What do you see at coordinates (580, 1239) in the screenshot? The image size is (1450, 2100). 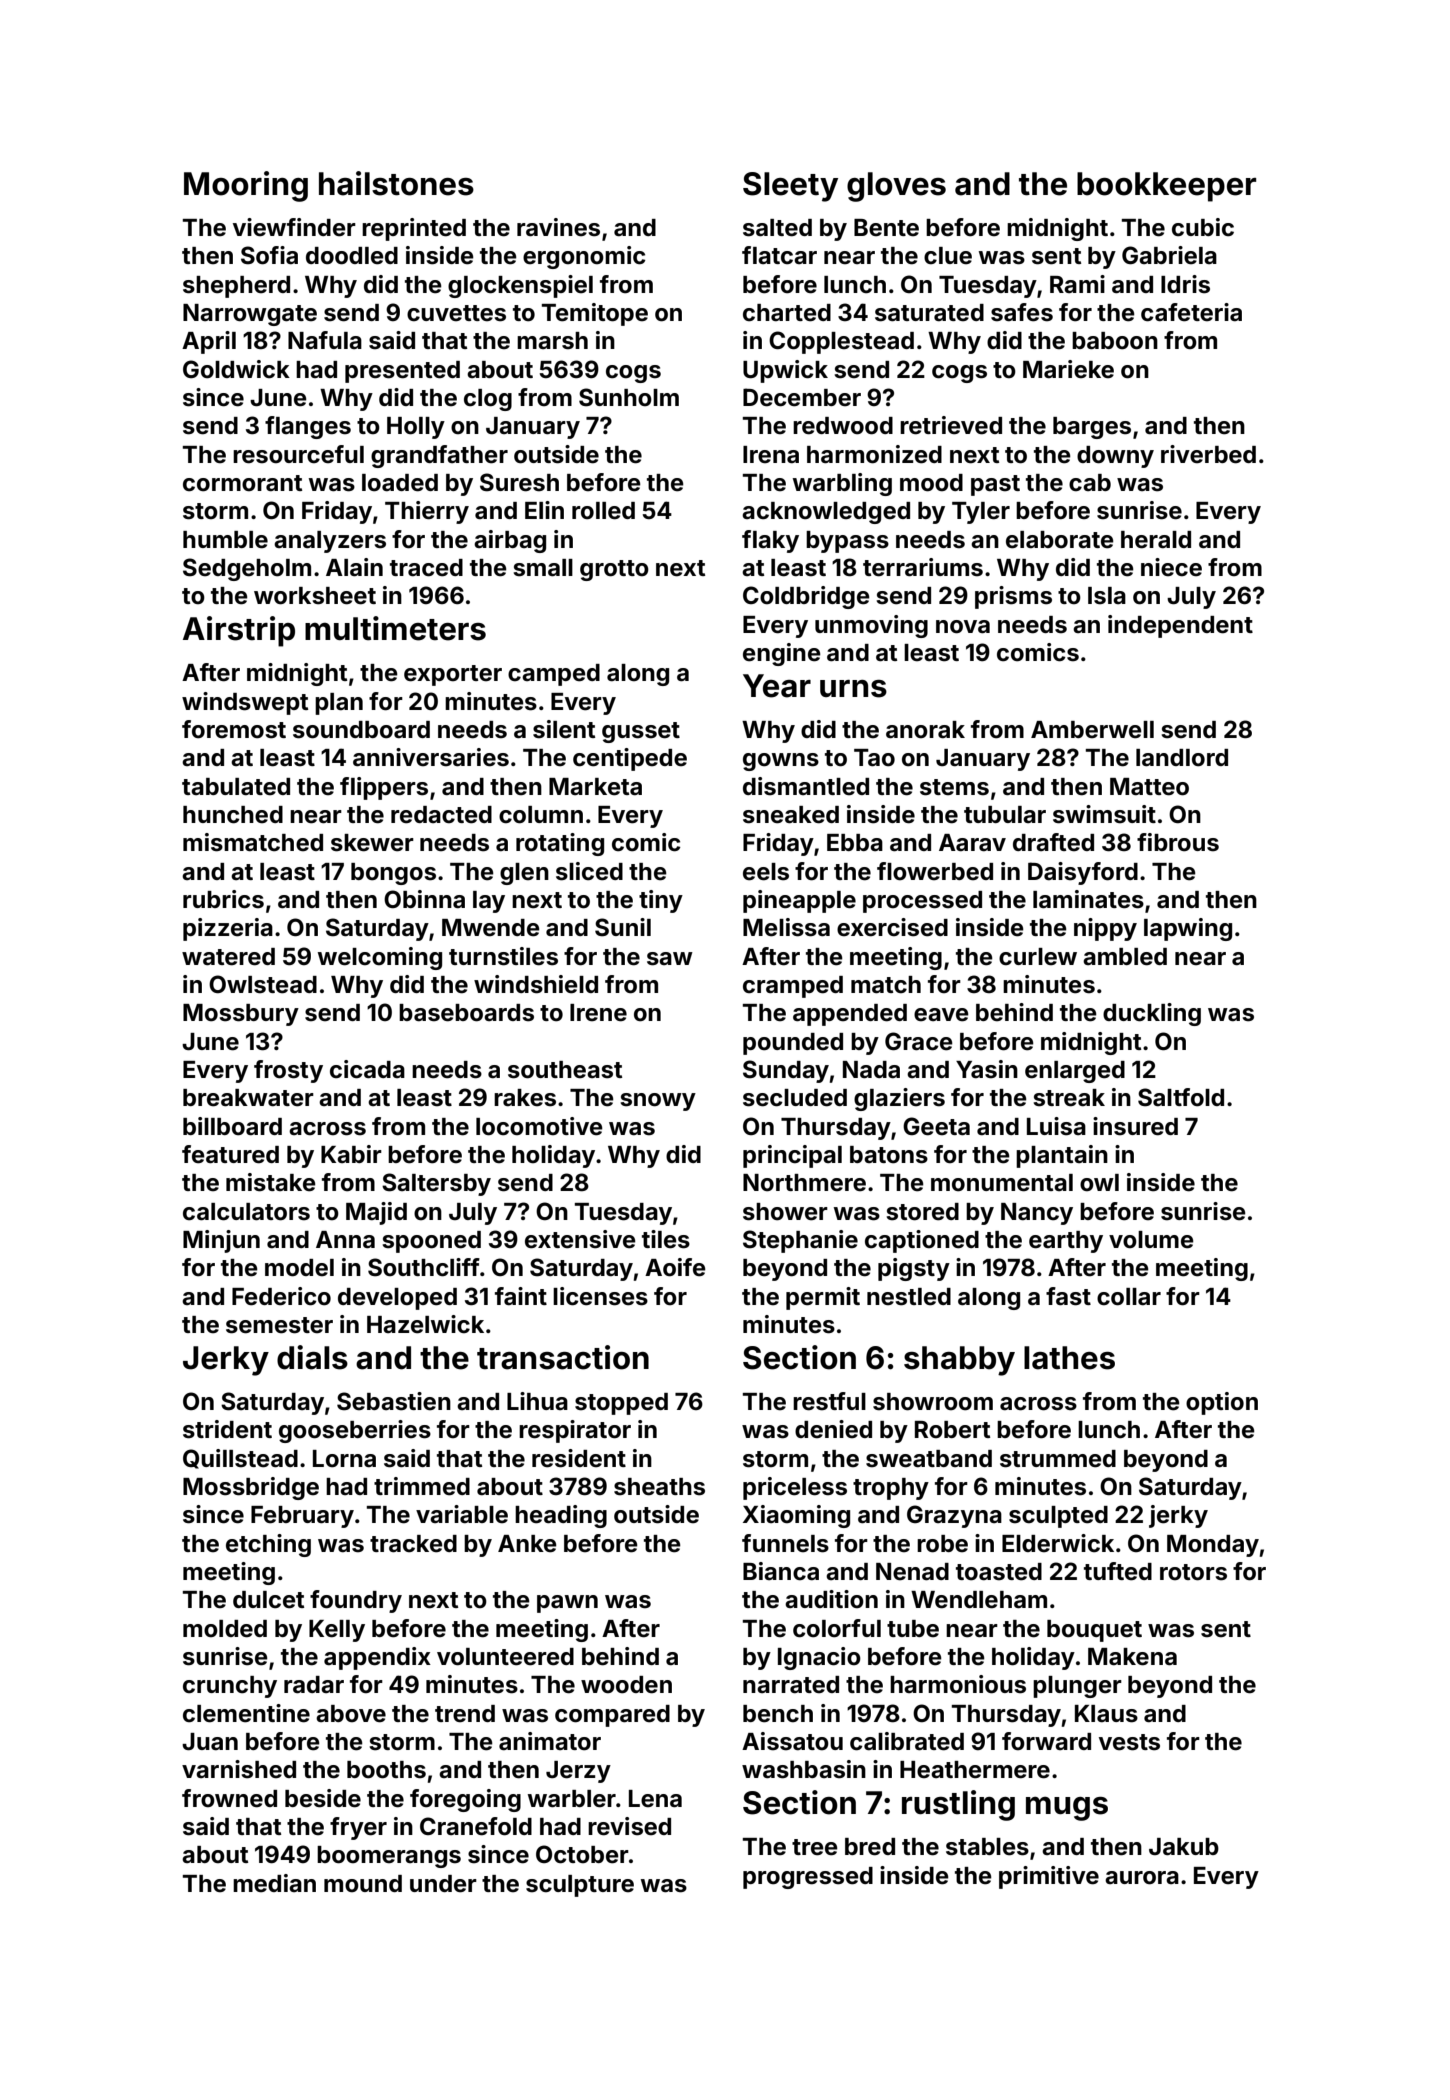 I see `extensive` at bounding box center [580, 1239].
